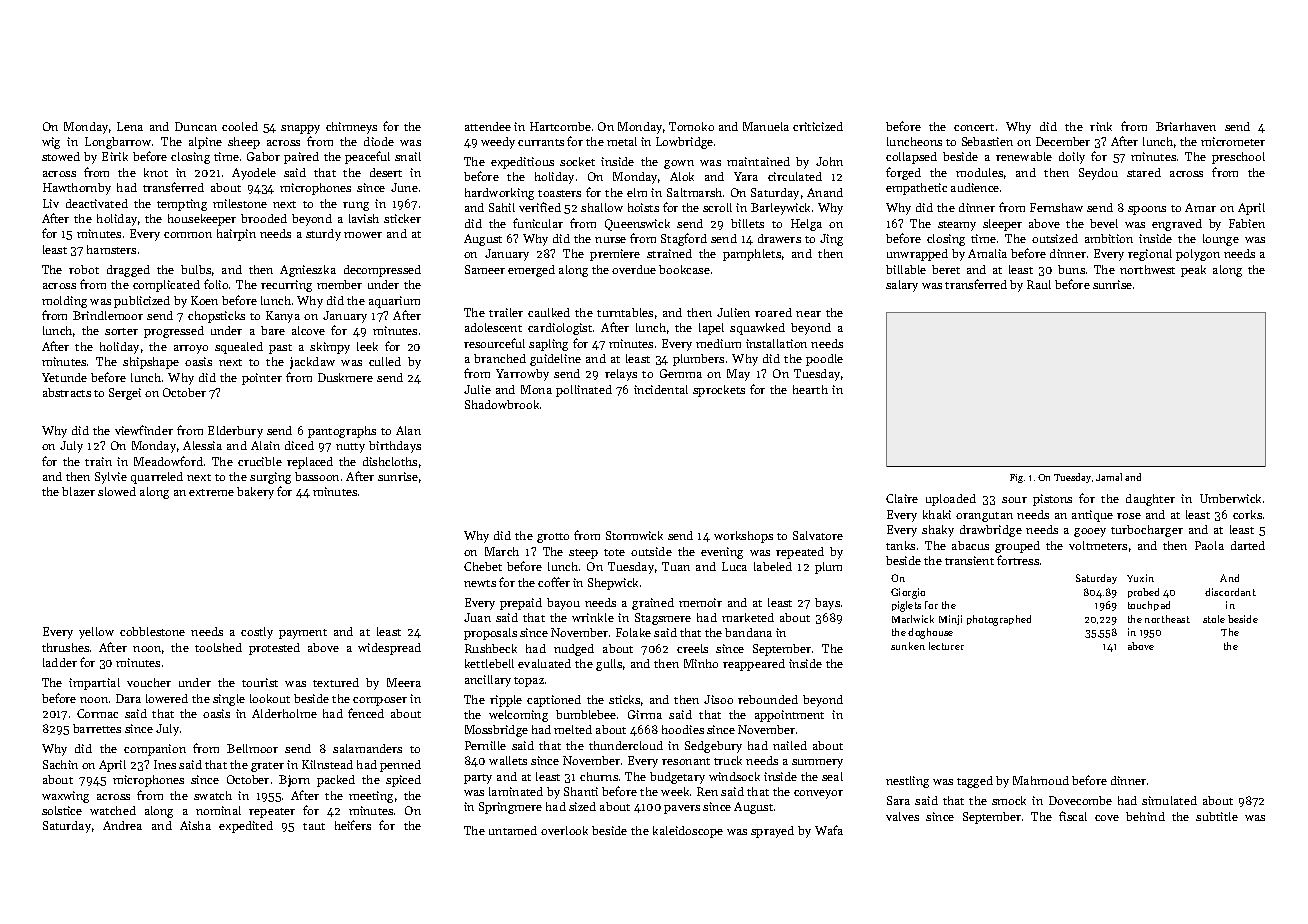  Describe the element at coordinates (1169, 800) in the screenshot. I see `simulated` at that location.
